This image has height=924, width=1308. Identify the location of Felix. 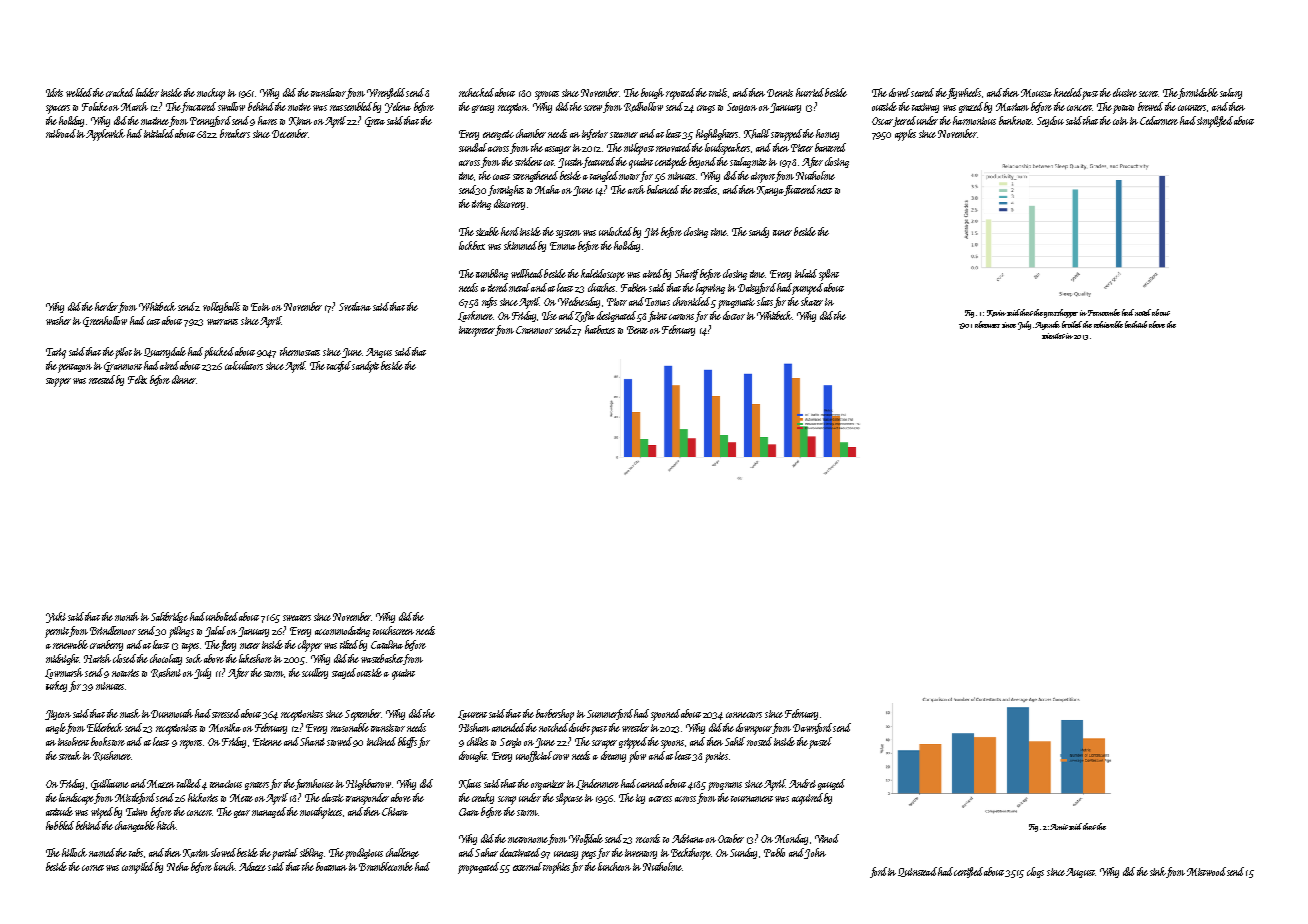
(137, 379).
